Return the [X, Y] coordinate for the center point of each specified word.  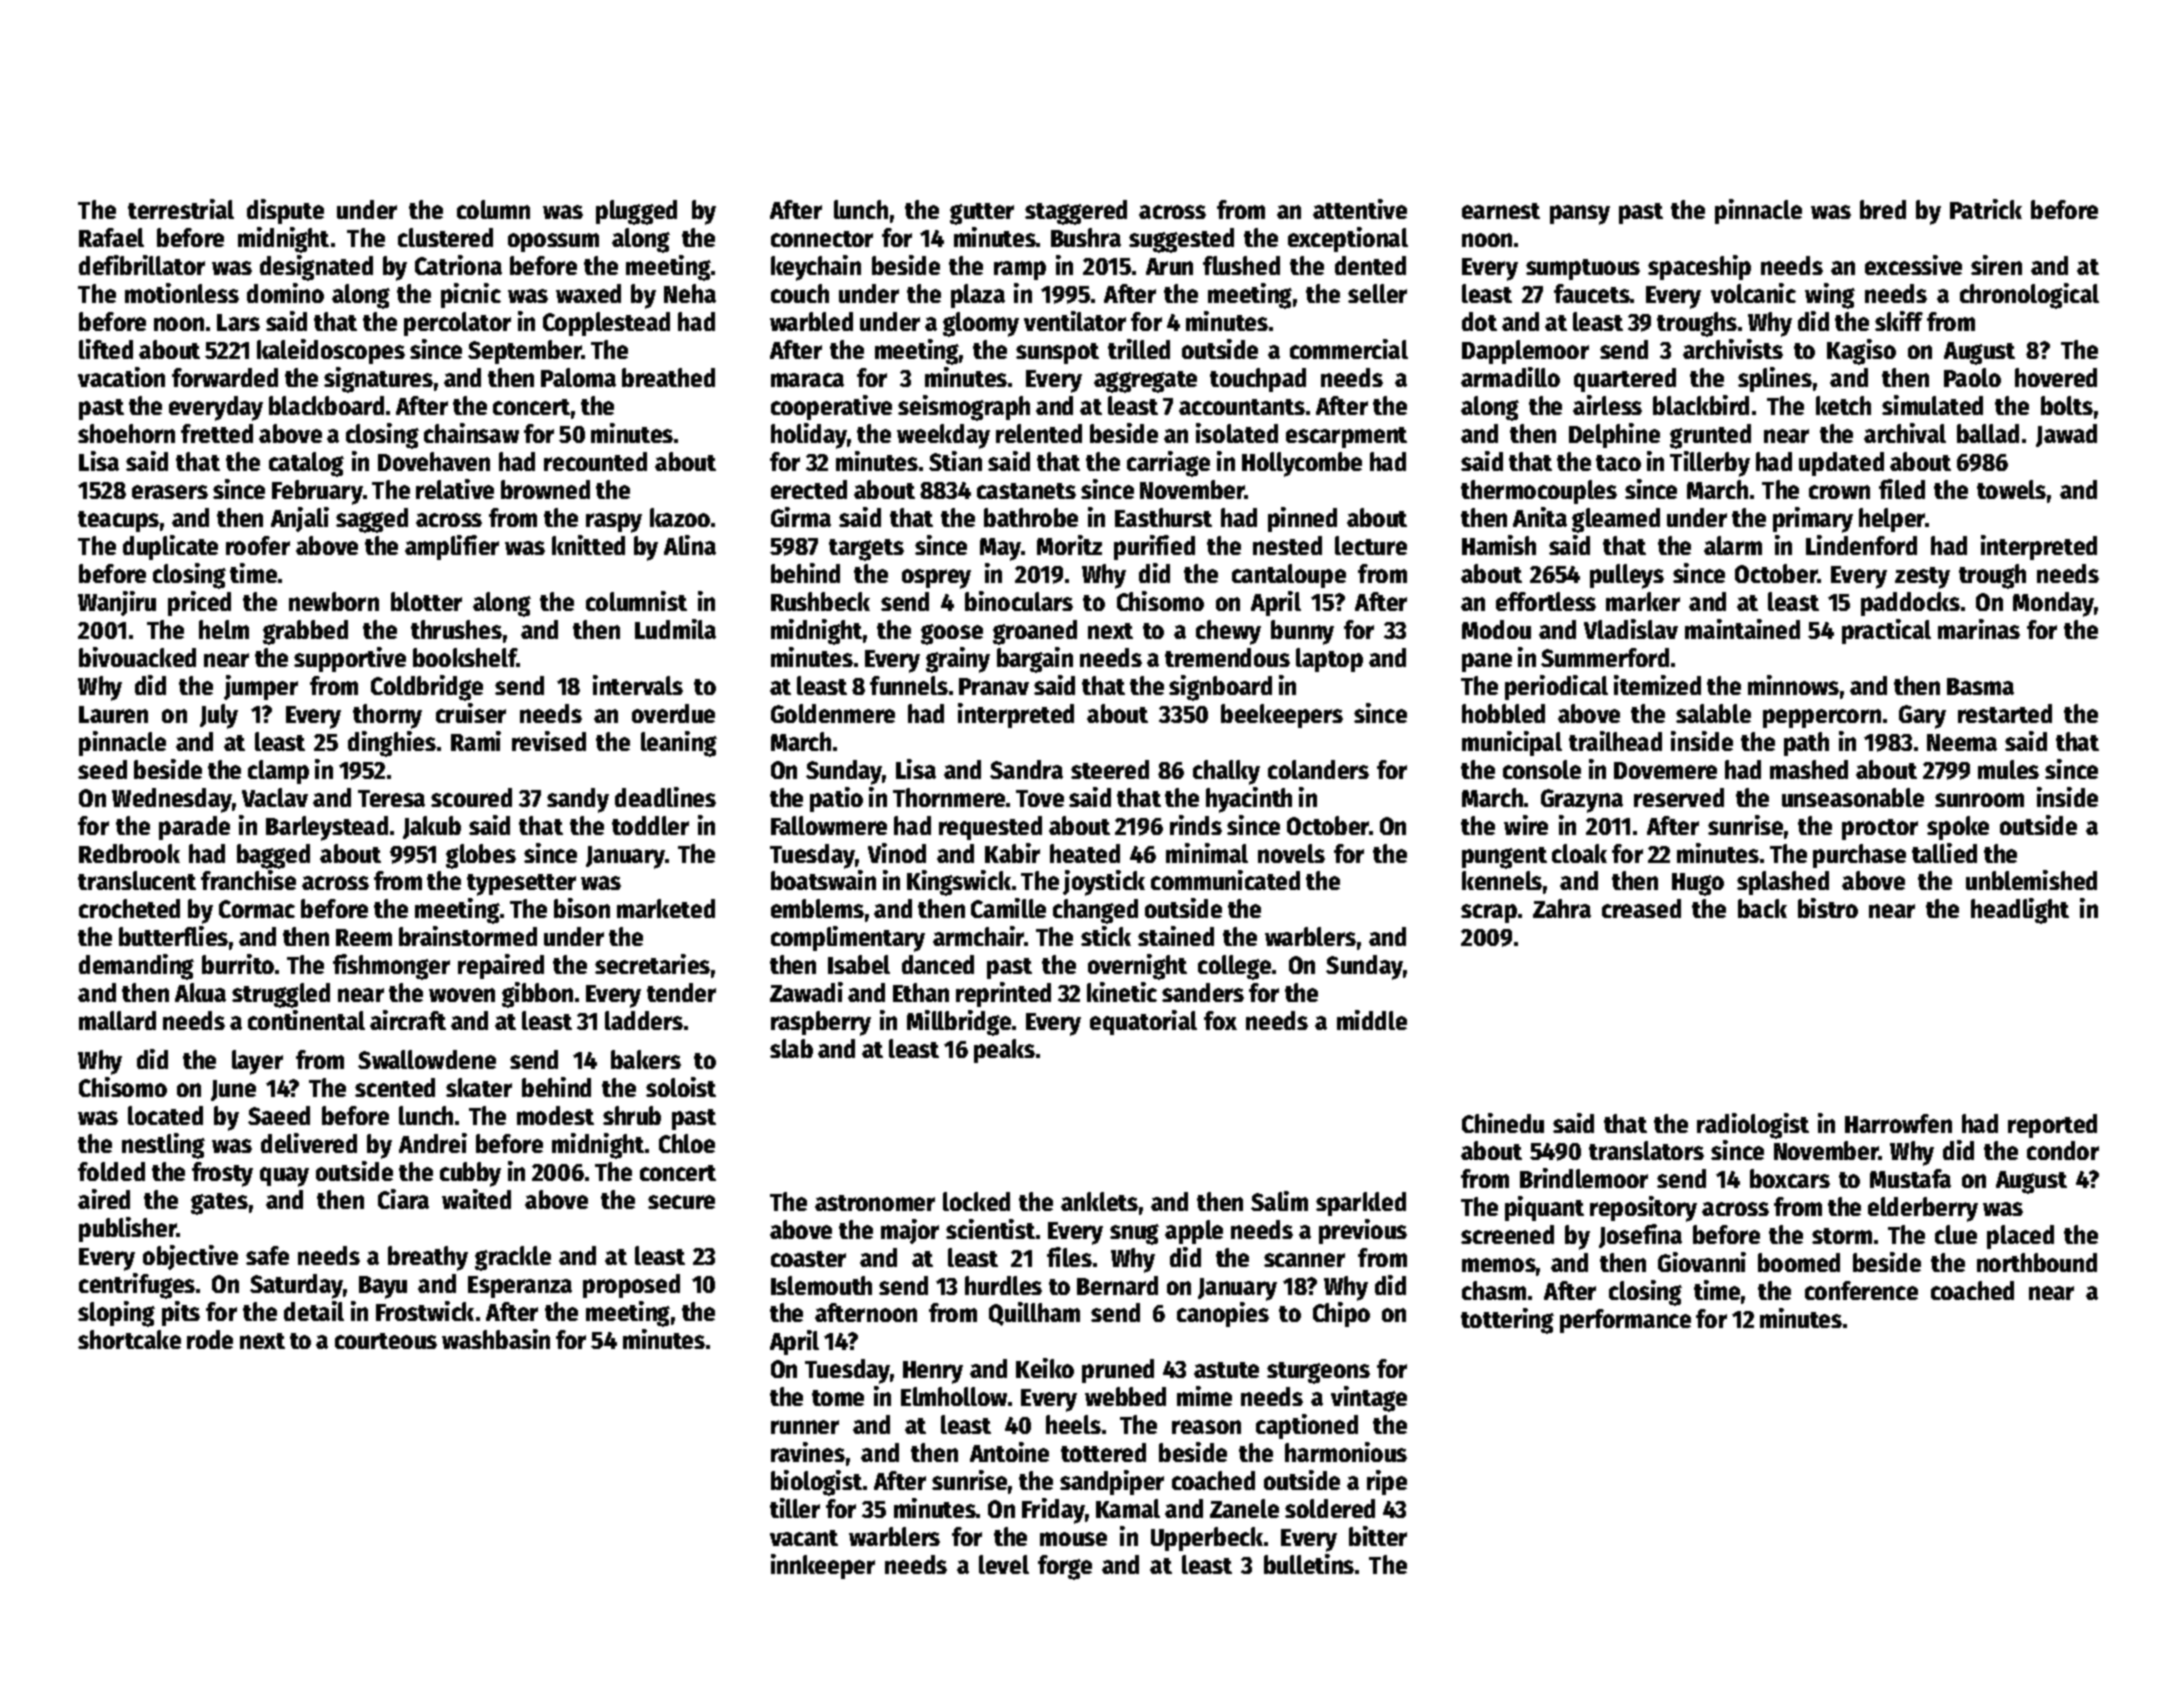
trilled [1139, 349]
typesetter [521, 885]
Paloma [578, 377]
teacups [118, 521]
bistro [1828, 908]
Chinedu [1503, 1123]
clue [1956, 1234]
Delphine [1614, 435]
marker [1643, 601]
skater [479, 1087]
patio [836, 799]
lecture [1371, 545]
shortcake [129, 1339]
